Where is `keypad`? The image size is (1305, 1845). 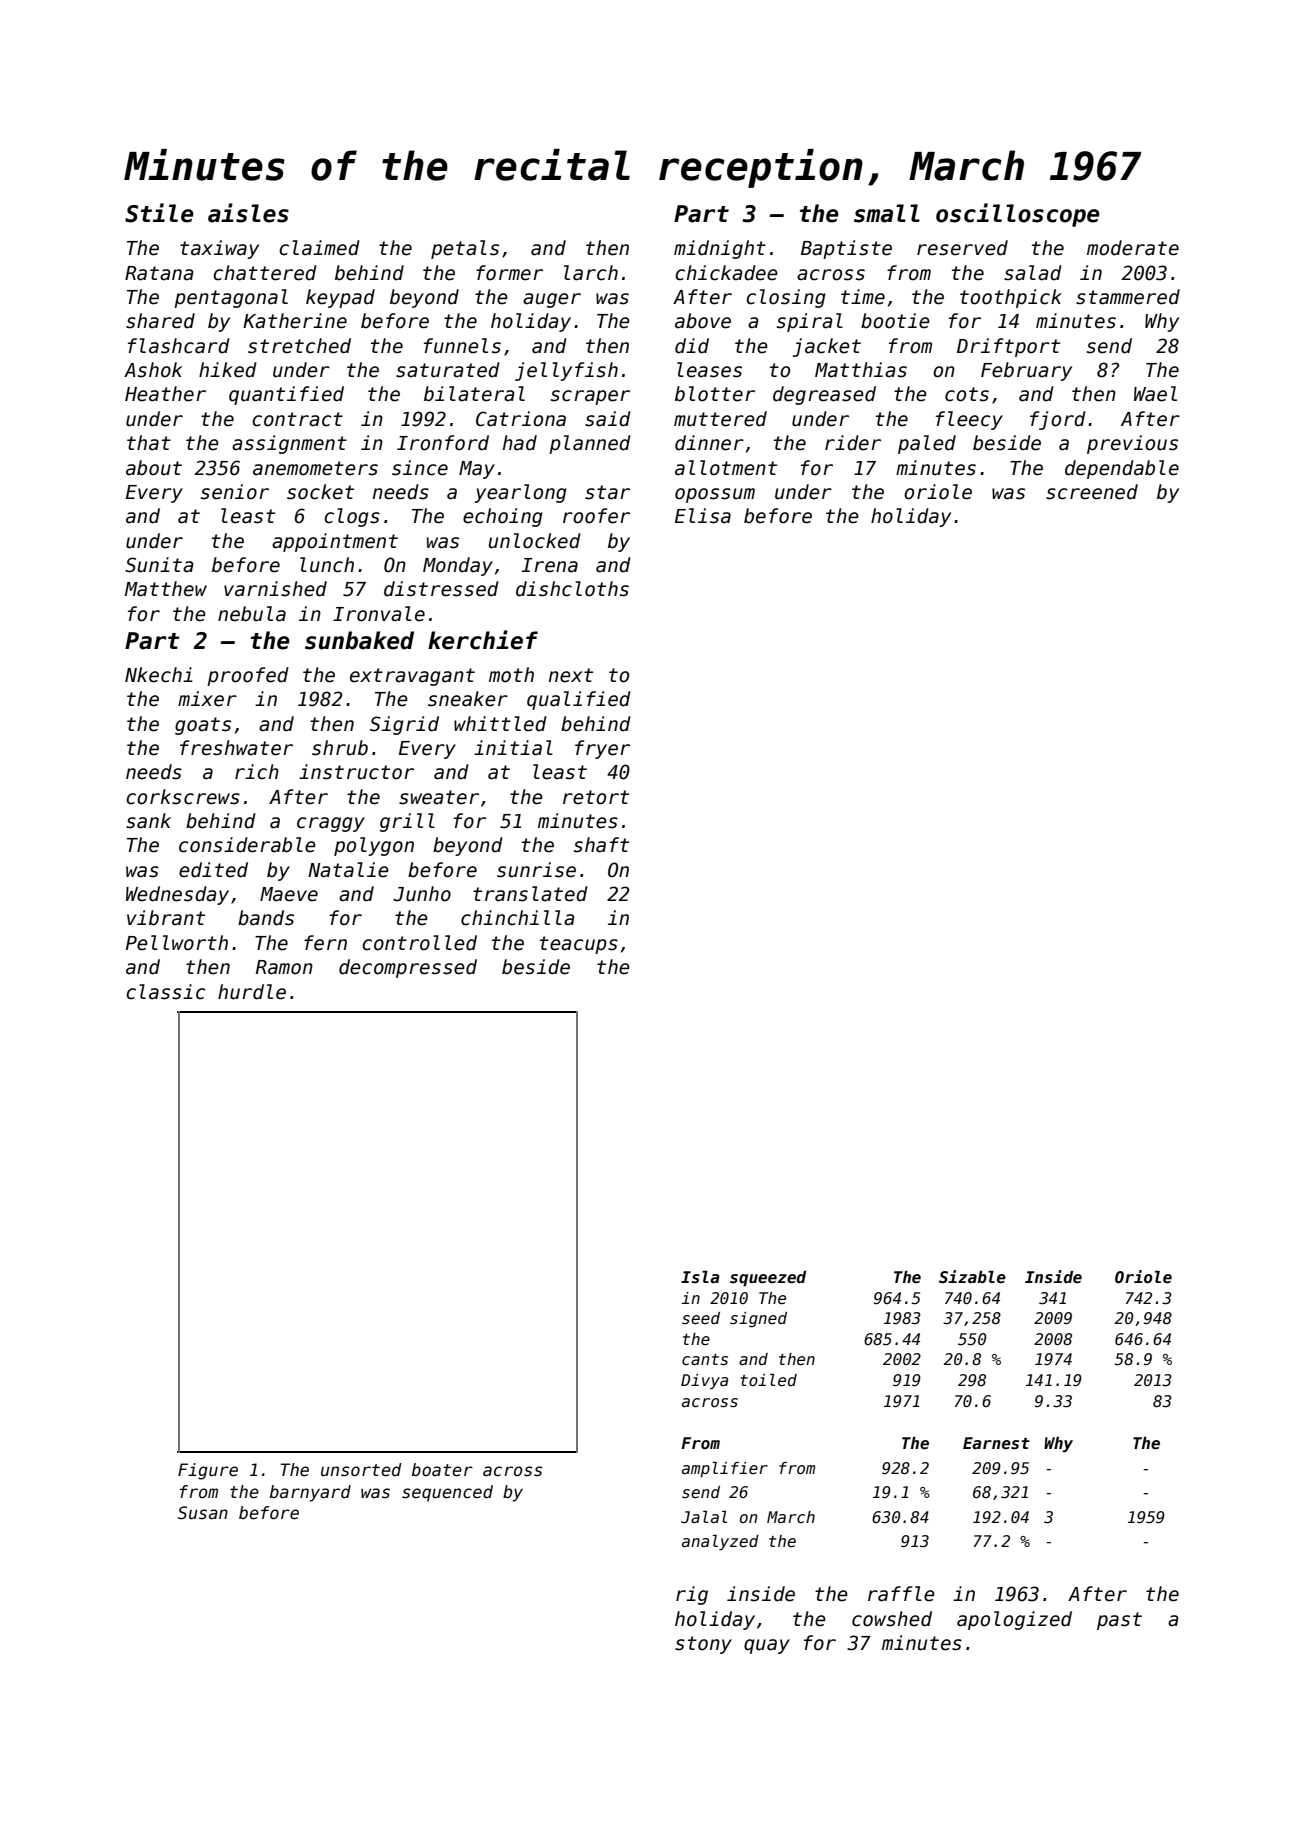
keypad is located at coordinates (340, 298).
